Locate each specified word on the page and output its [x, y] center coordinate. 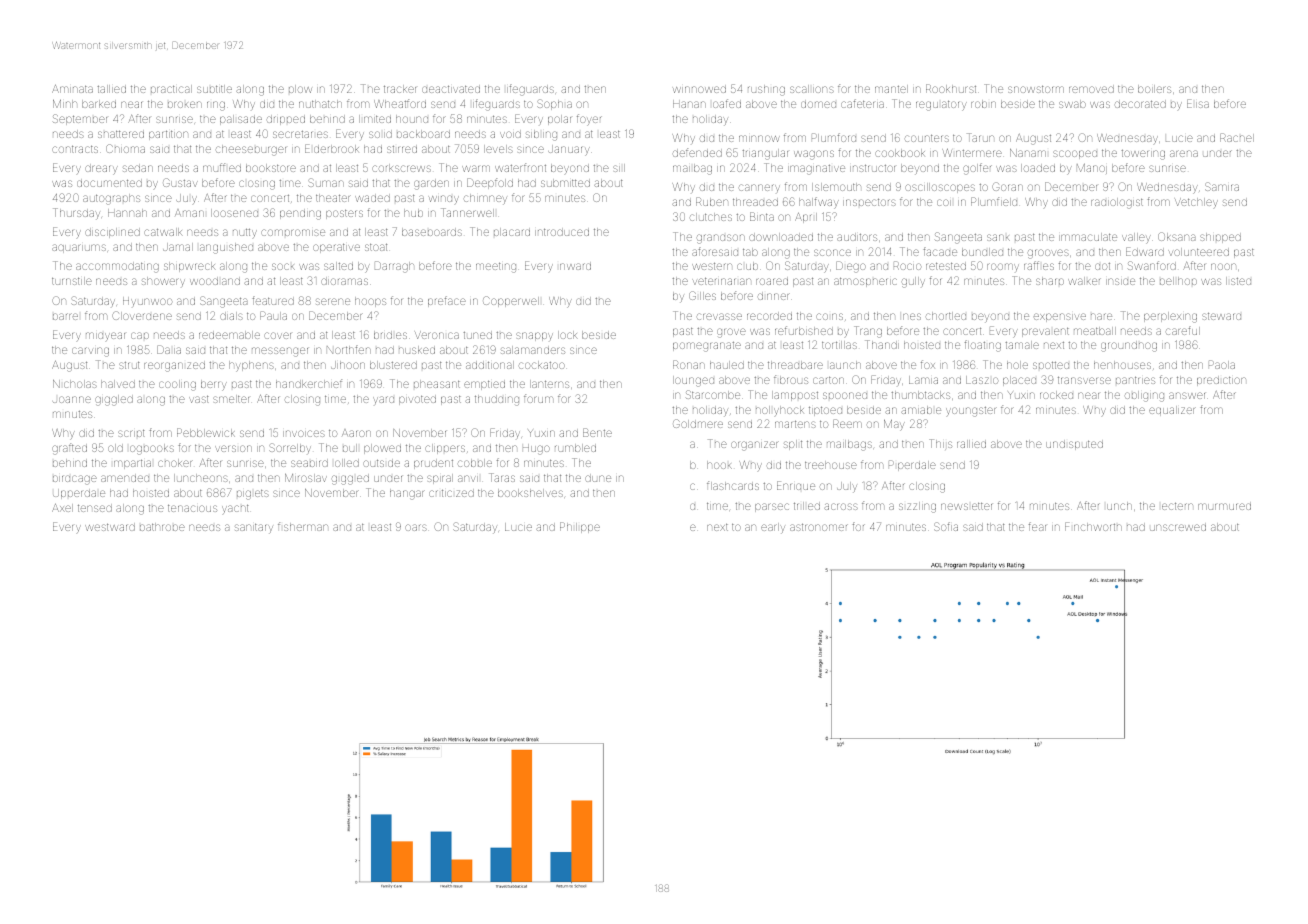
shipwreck [190, 267]
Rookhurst [951, 88]
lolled [347, 463]
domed [818, 104]
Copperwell [511, 301]
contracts [75, 149]
